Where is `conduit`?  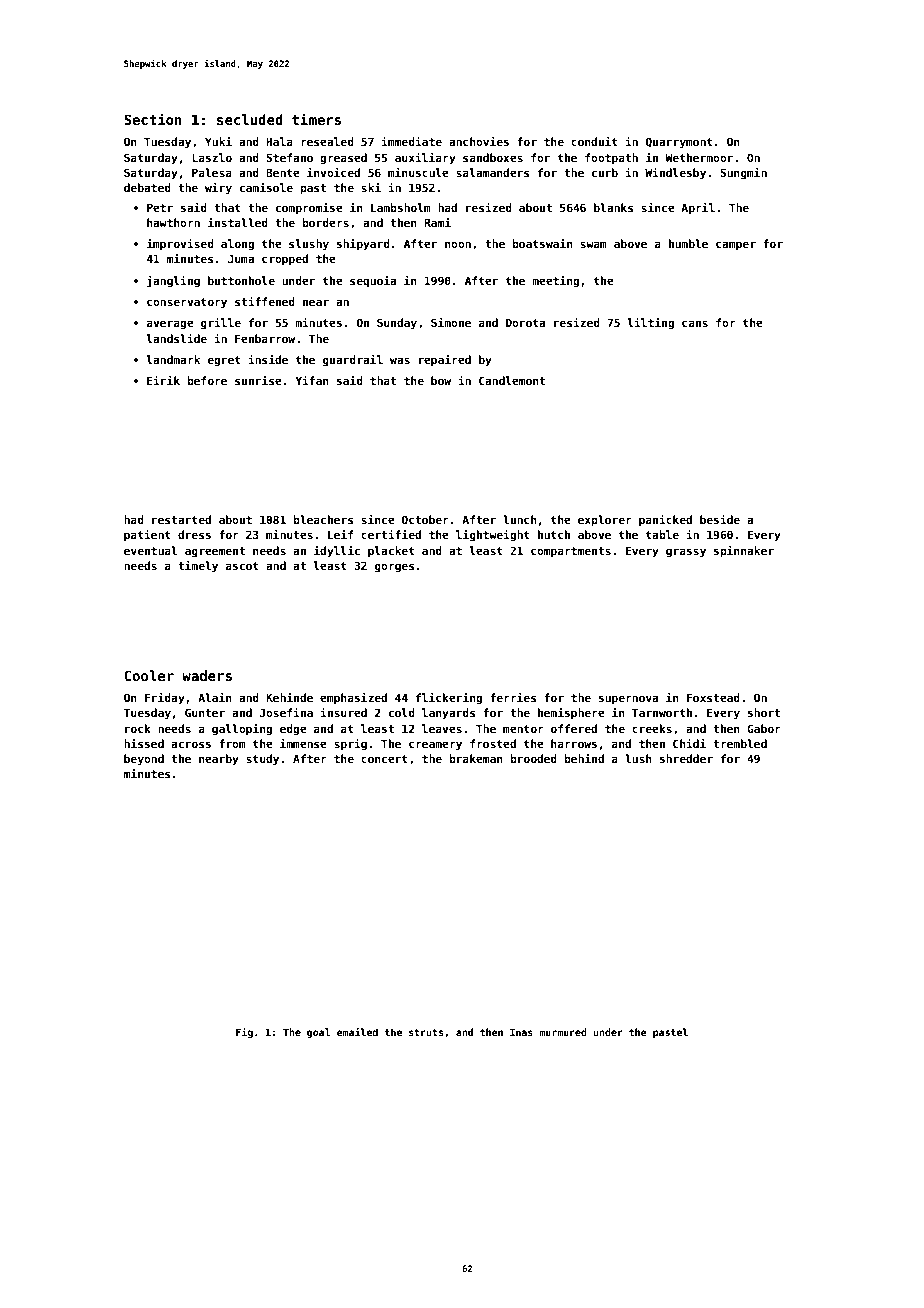 conduit is located at coordinates (594, 141).
